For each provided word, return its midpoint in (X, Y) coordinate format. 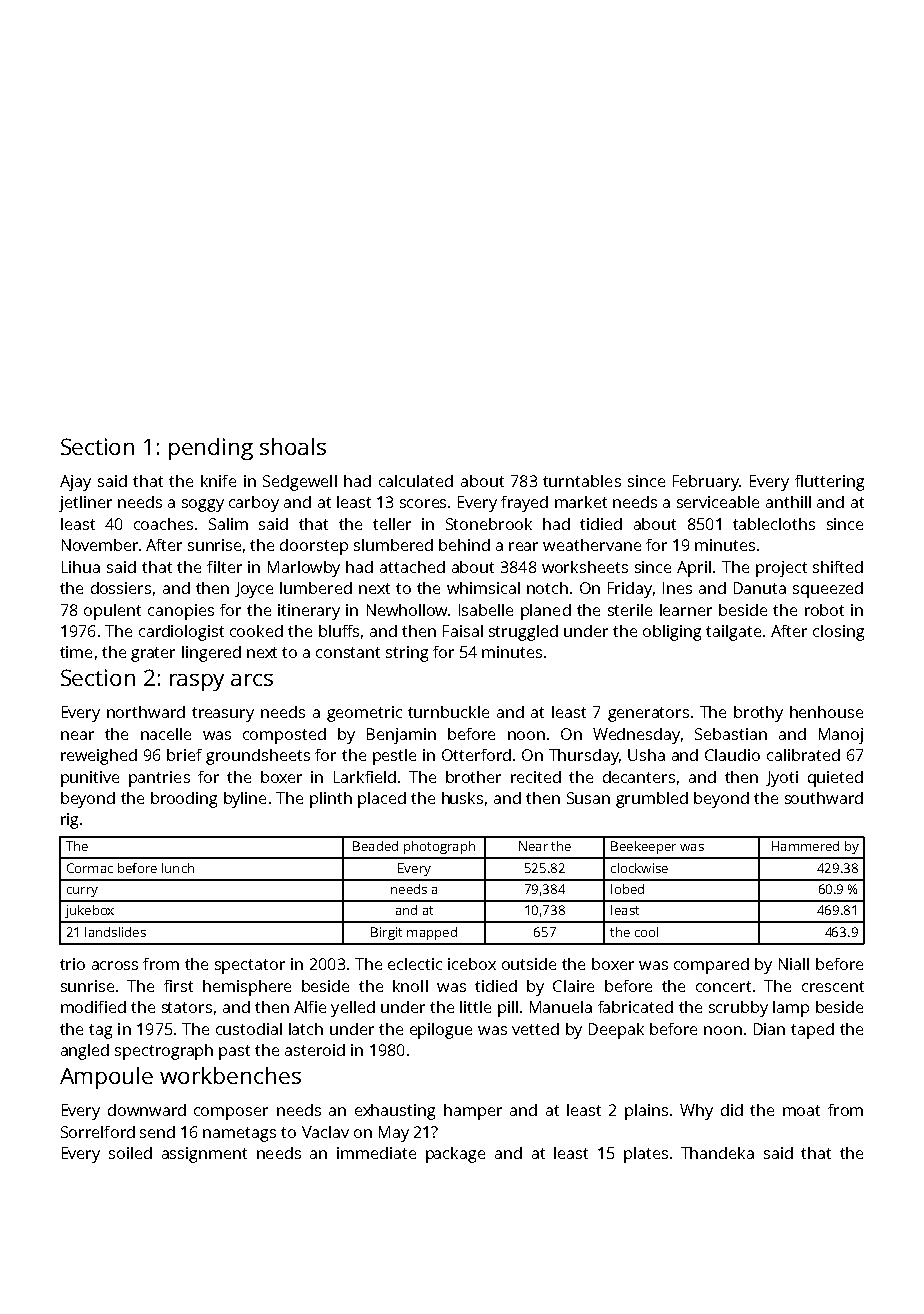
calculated (416, 481)
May (394, 1134)
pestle (394, 757)
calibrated (803, 755)
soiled (130, 1153)
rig (69, 821)
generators (648, 714)
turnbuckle (448, 712)
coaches (163, 524)
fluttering (829, 483)
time (76, 652)
